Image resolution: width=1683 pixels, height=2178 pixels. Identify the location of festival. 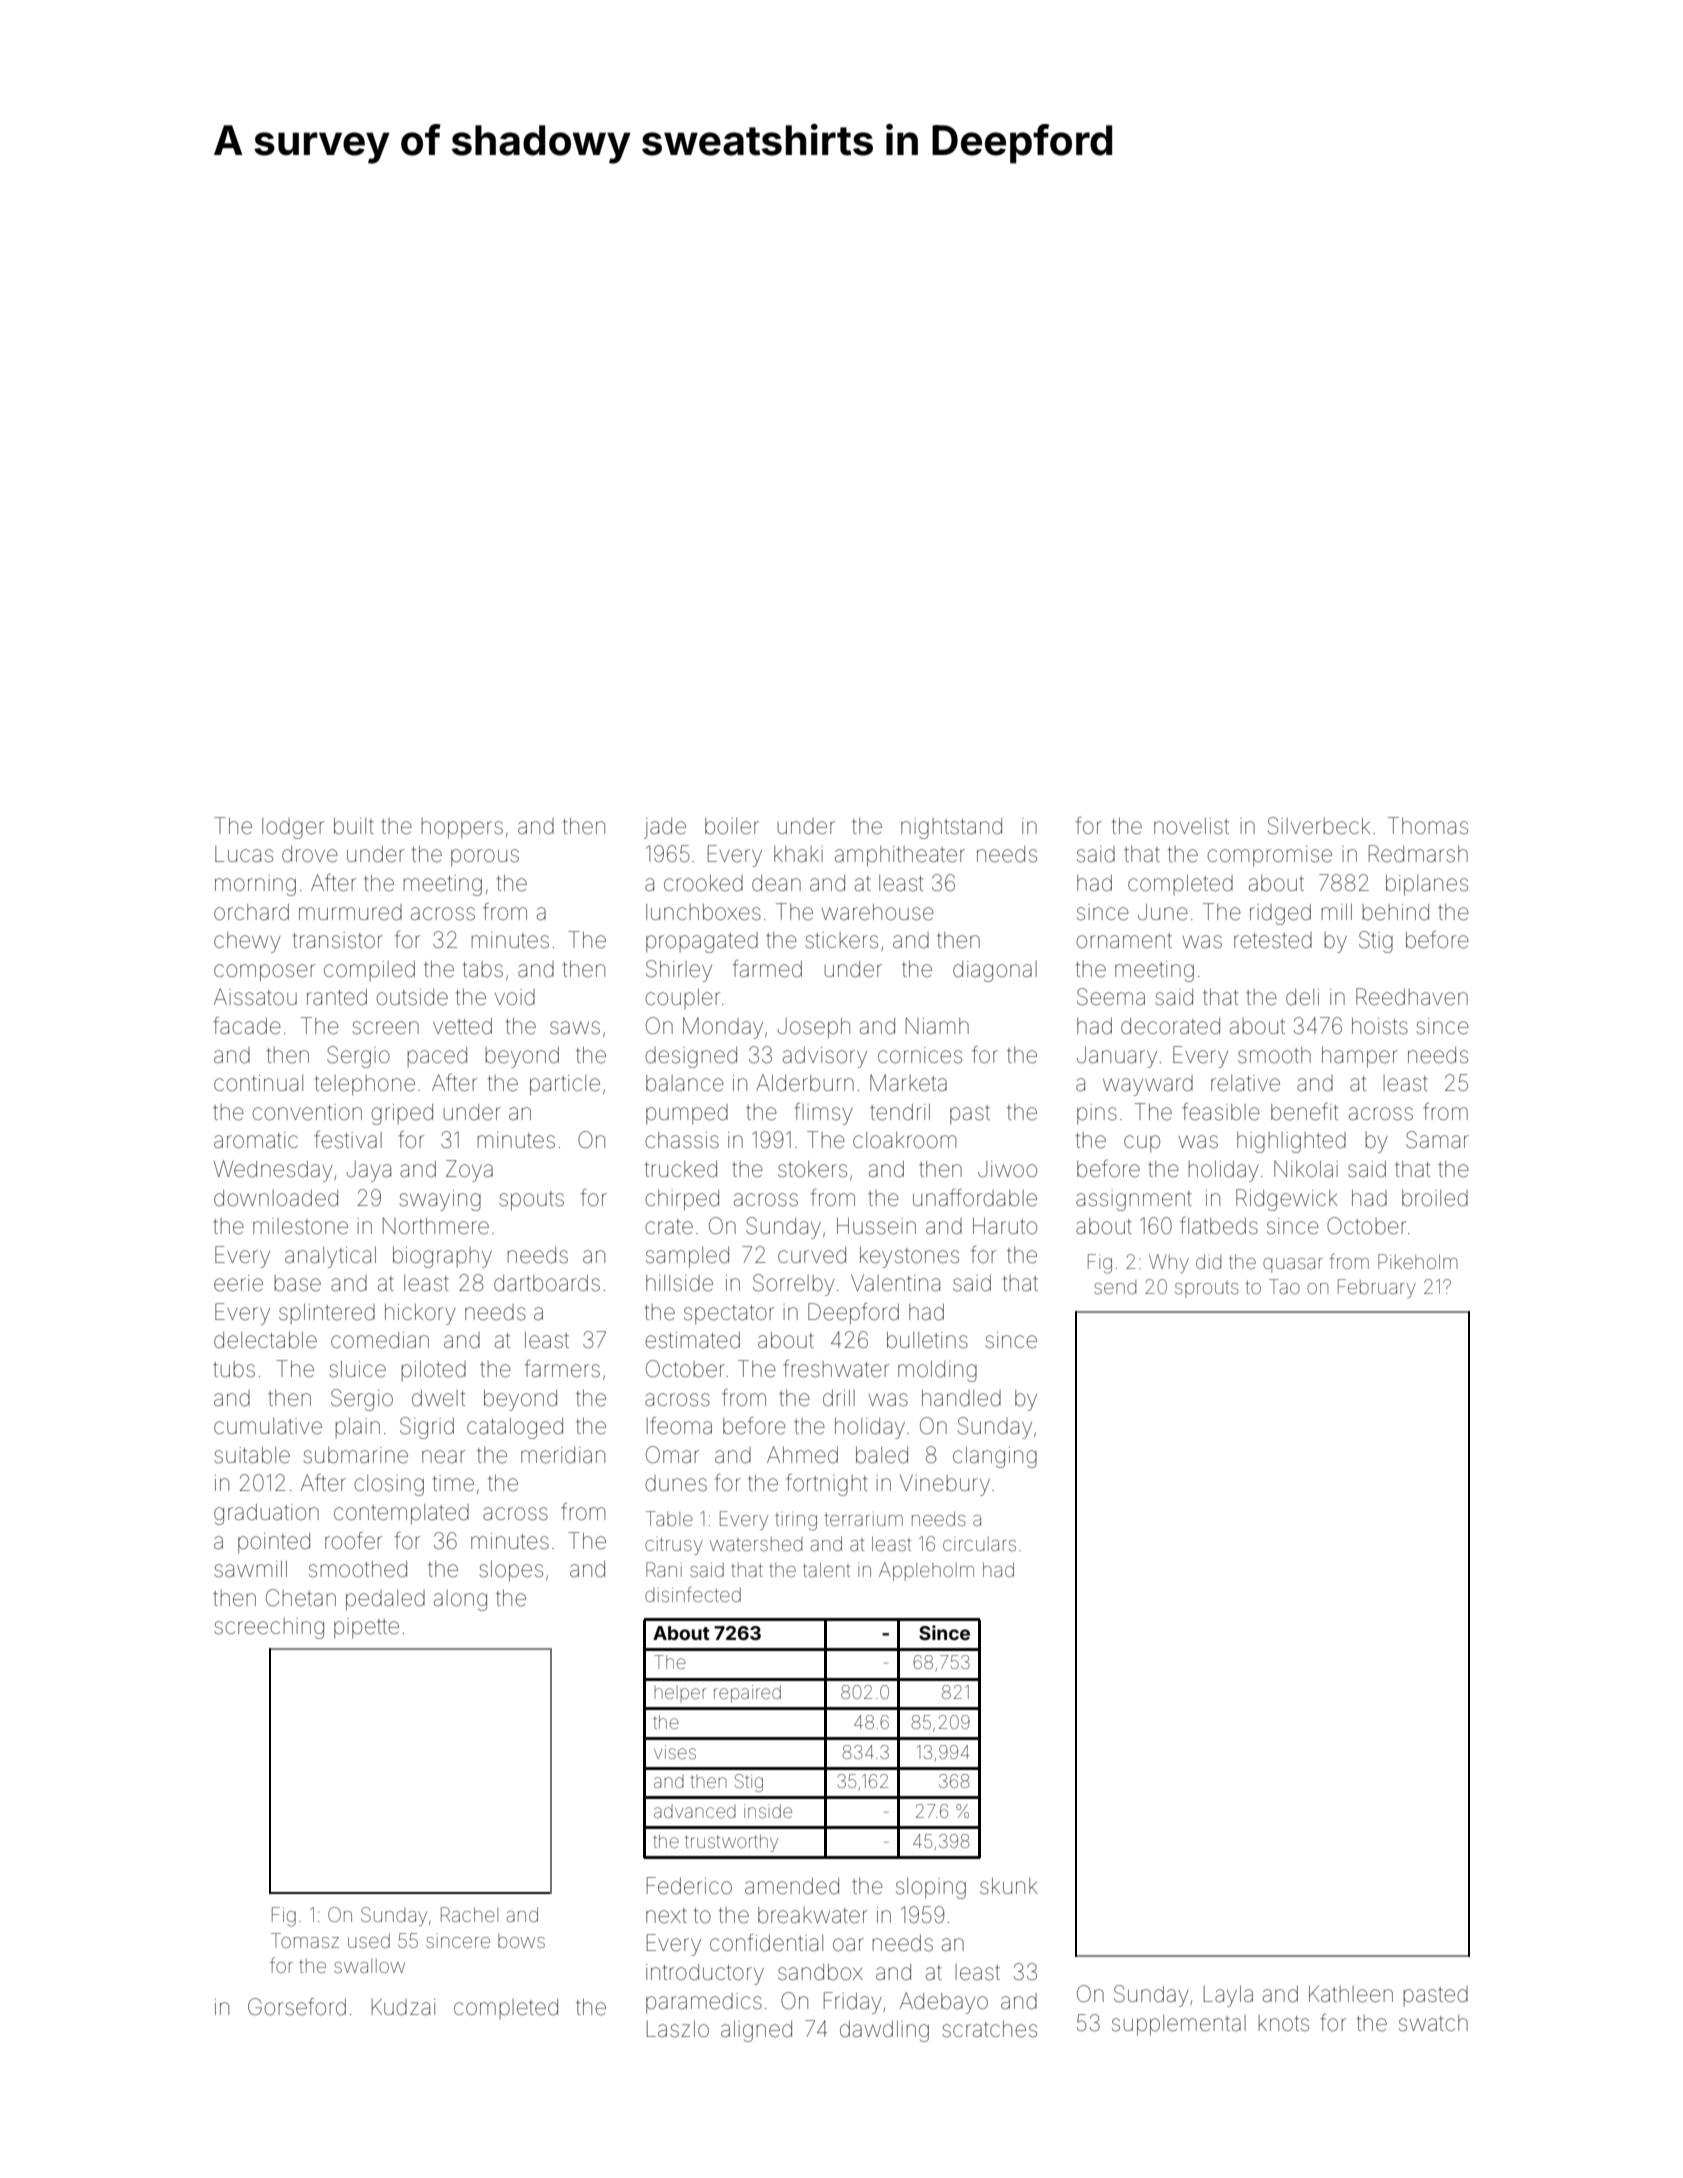
(348, 1140).
